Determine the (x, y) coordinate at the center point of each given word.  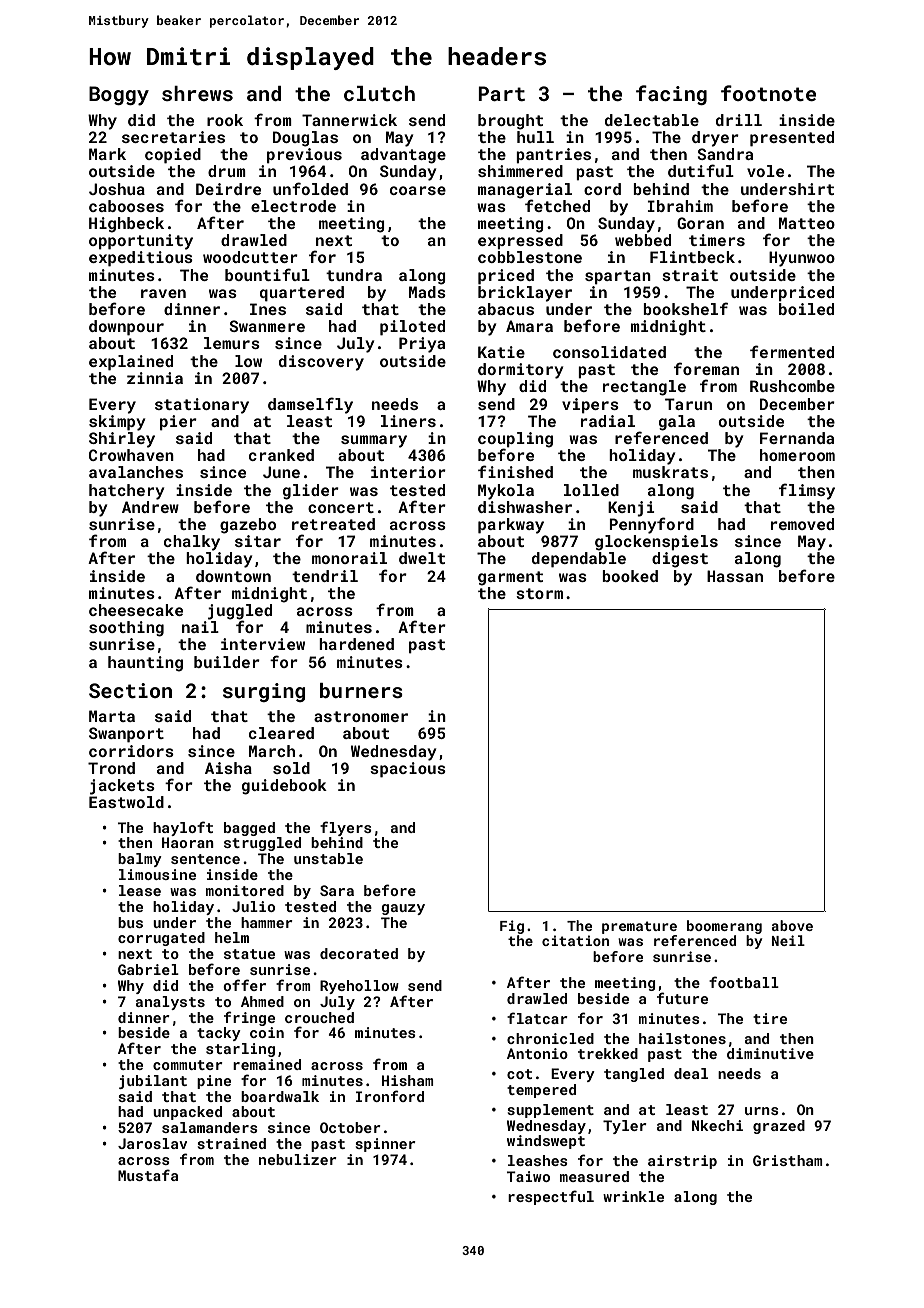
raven (163, 293)
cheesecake (136, 610)
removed (802, 524)
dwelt (422, 558)
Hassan (735, 576)
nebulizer (298, 1159)
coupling (515, 440)
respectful (551, 1197)
